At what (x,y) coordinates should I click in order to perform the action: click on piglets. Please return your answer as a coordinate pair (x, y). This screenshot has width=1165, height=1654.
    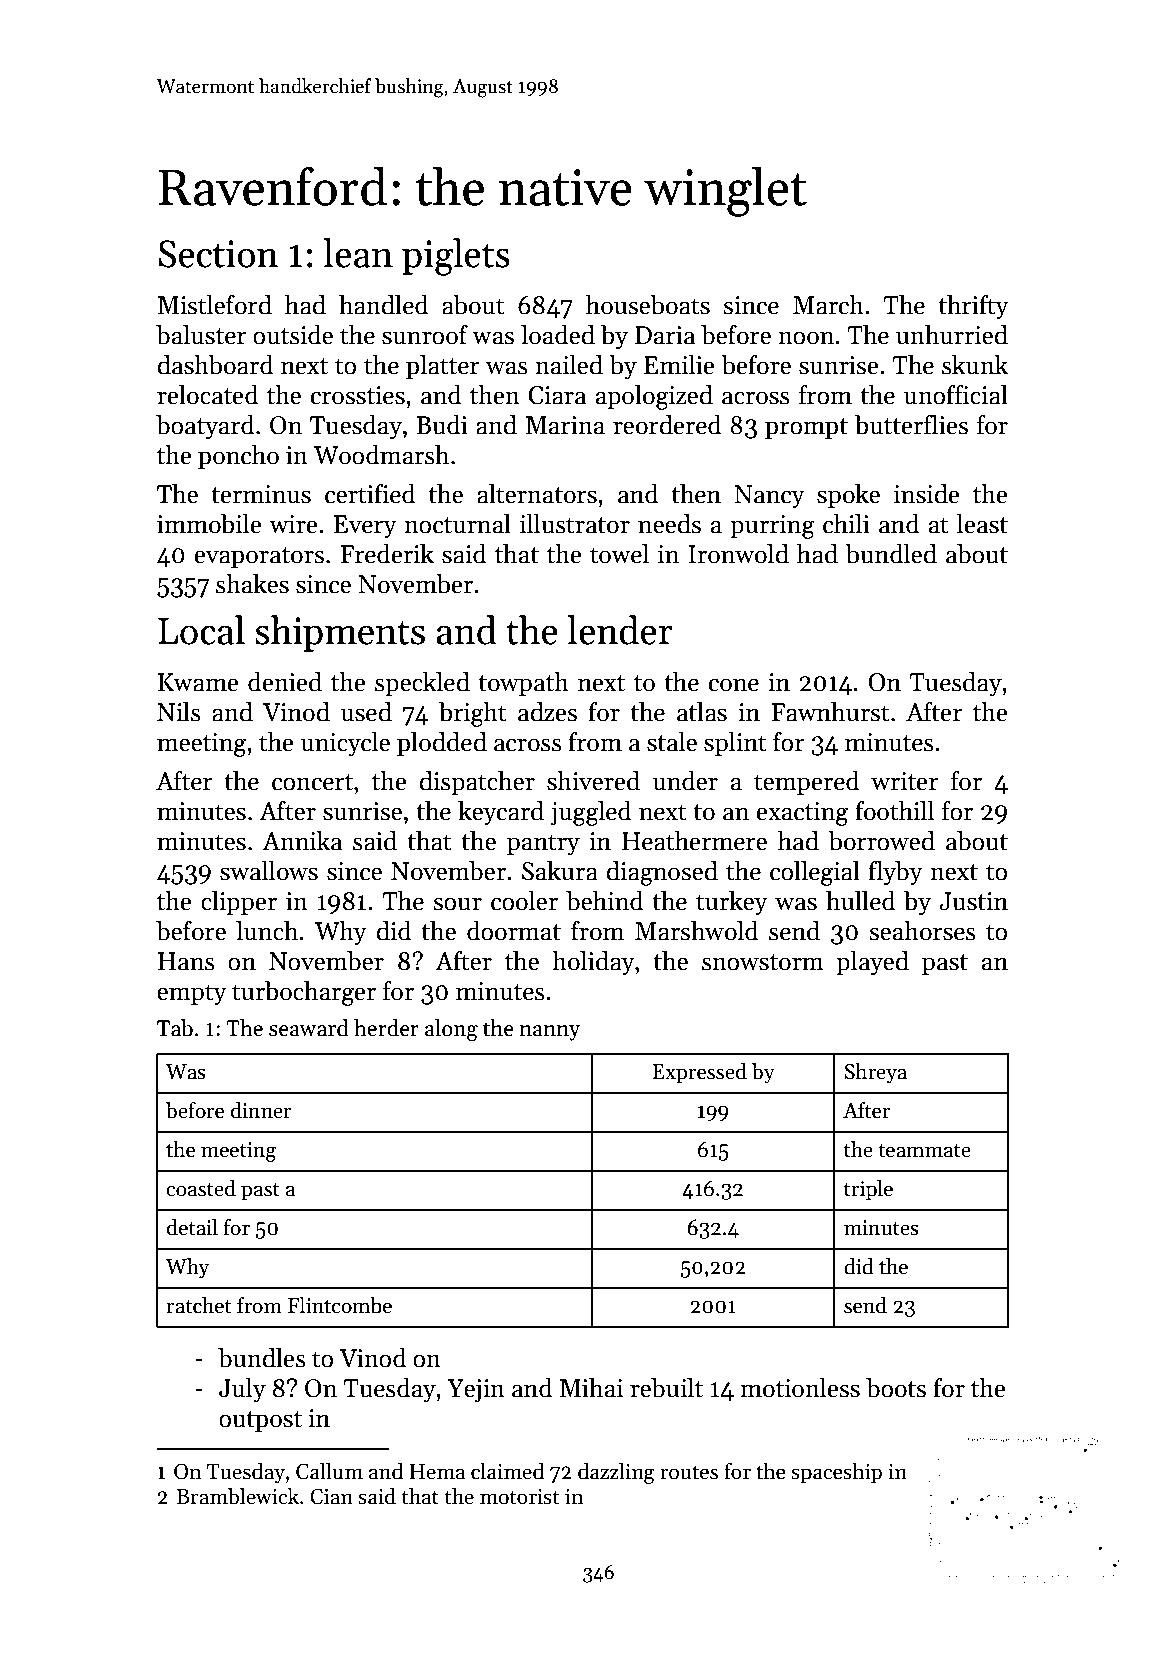
    Looking at the image, I should click on (456, 257).
